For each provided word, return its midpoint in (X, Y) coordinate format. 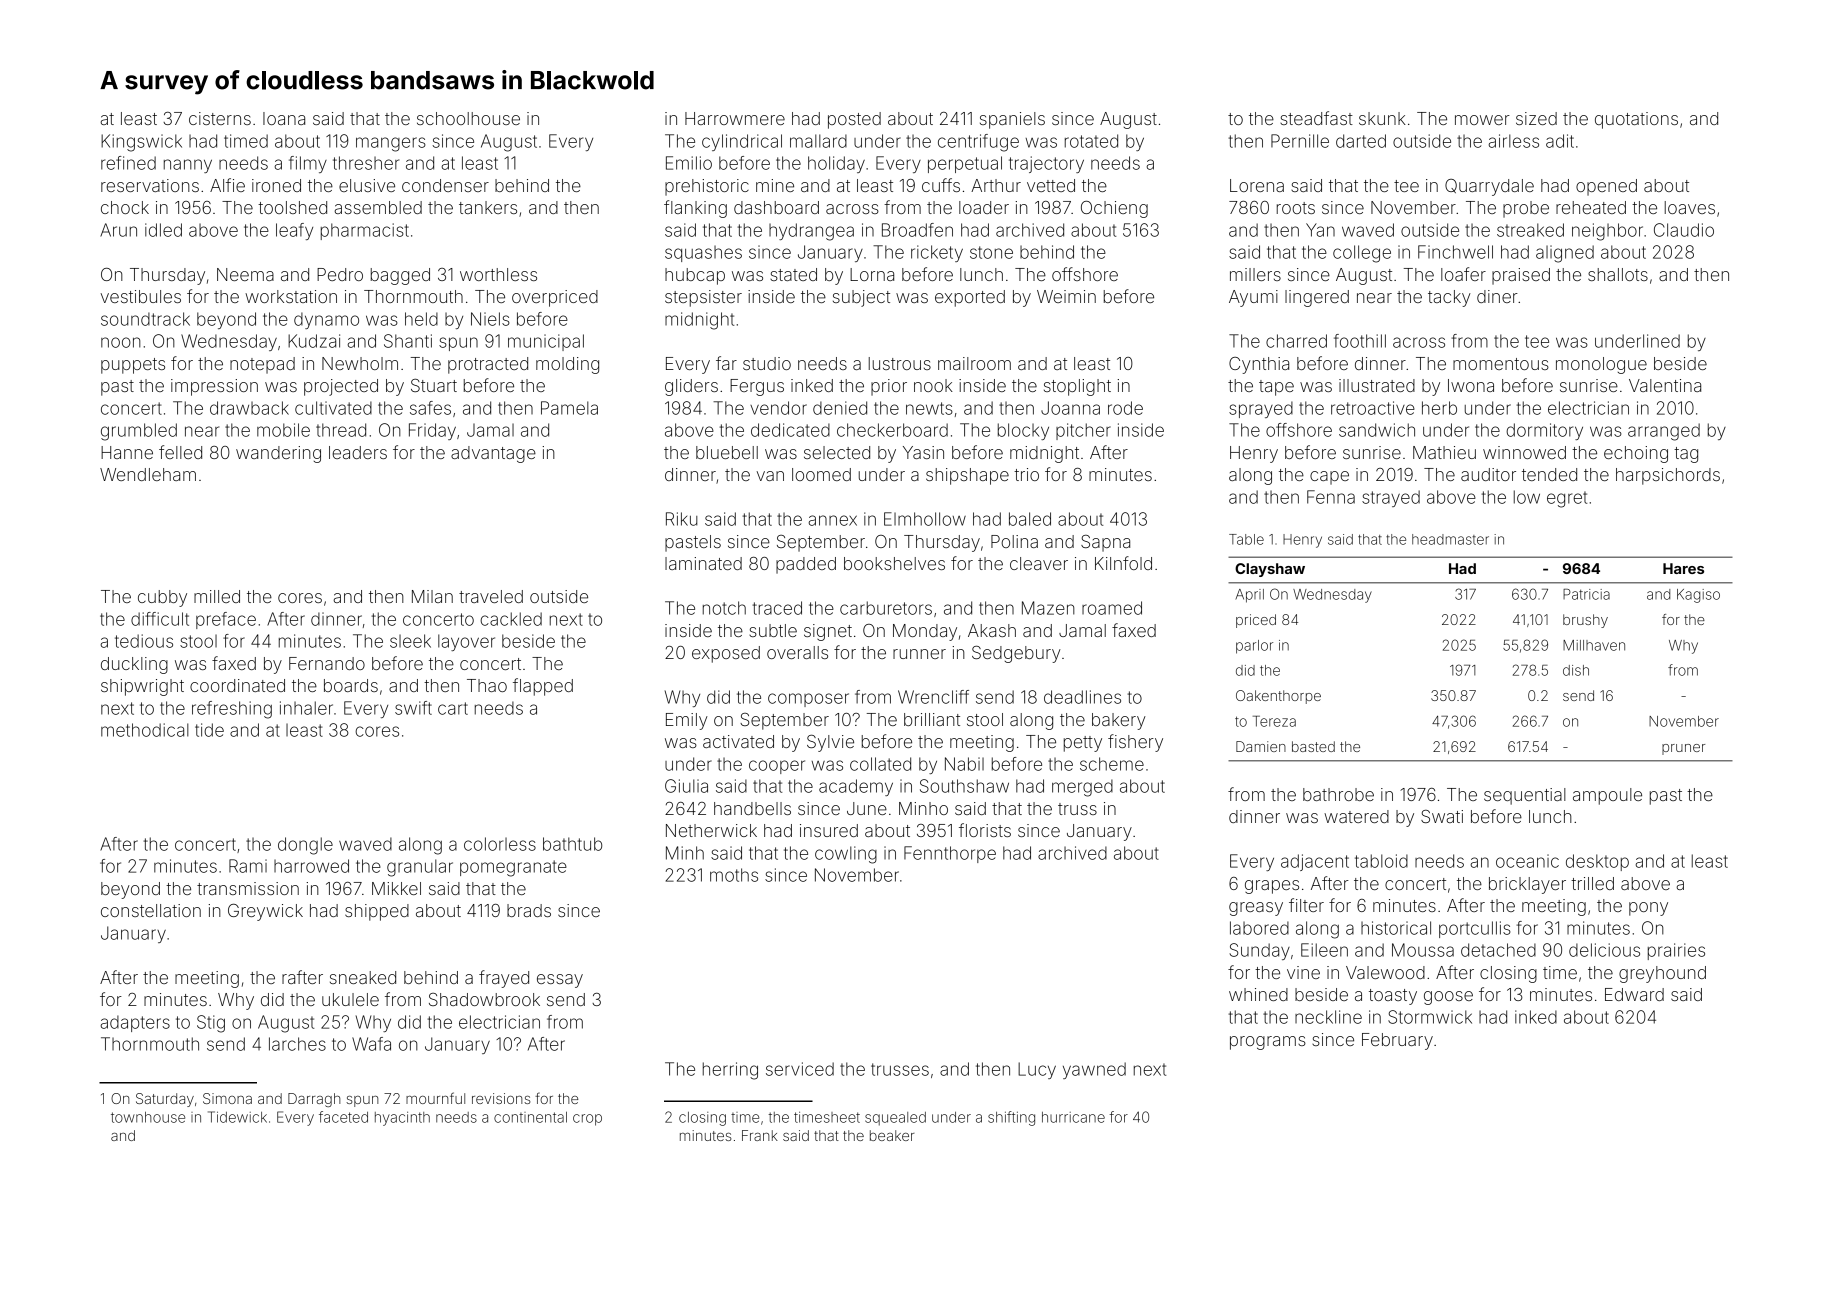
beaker (892, 1135)
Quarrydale (1489, 187)
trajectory (1046, 164)
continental (530, 1117)
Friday (432, 431)
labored (1259, 928)
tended (1549, 474)
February (1397, 1041)
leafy (294, 231)
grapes (1272, 887)
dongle (305, 846)
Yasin (923, 452)
